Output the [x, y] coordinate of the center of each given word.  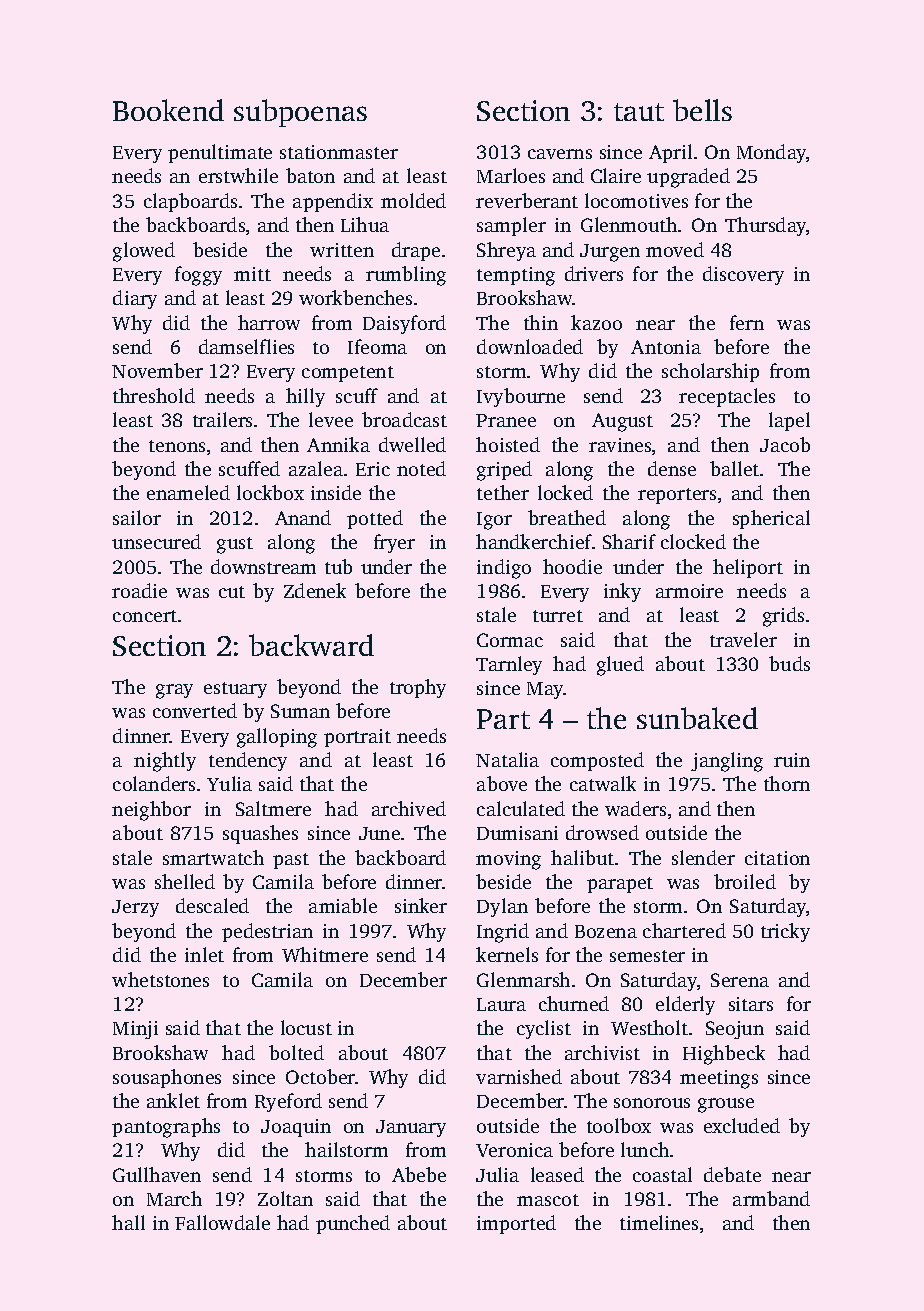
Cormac [510, 640]
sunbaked [697, 718]
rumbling [406, 276]
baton [310, 175]
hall [128, 1222]
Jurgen [610, 253]
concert [145, 616]
